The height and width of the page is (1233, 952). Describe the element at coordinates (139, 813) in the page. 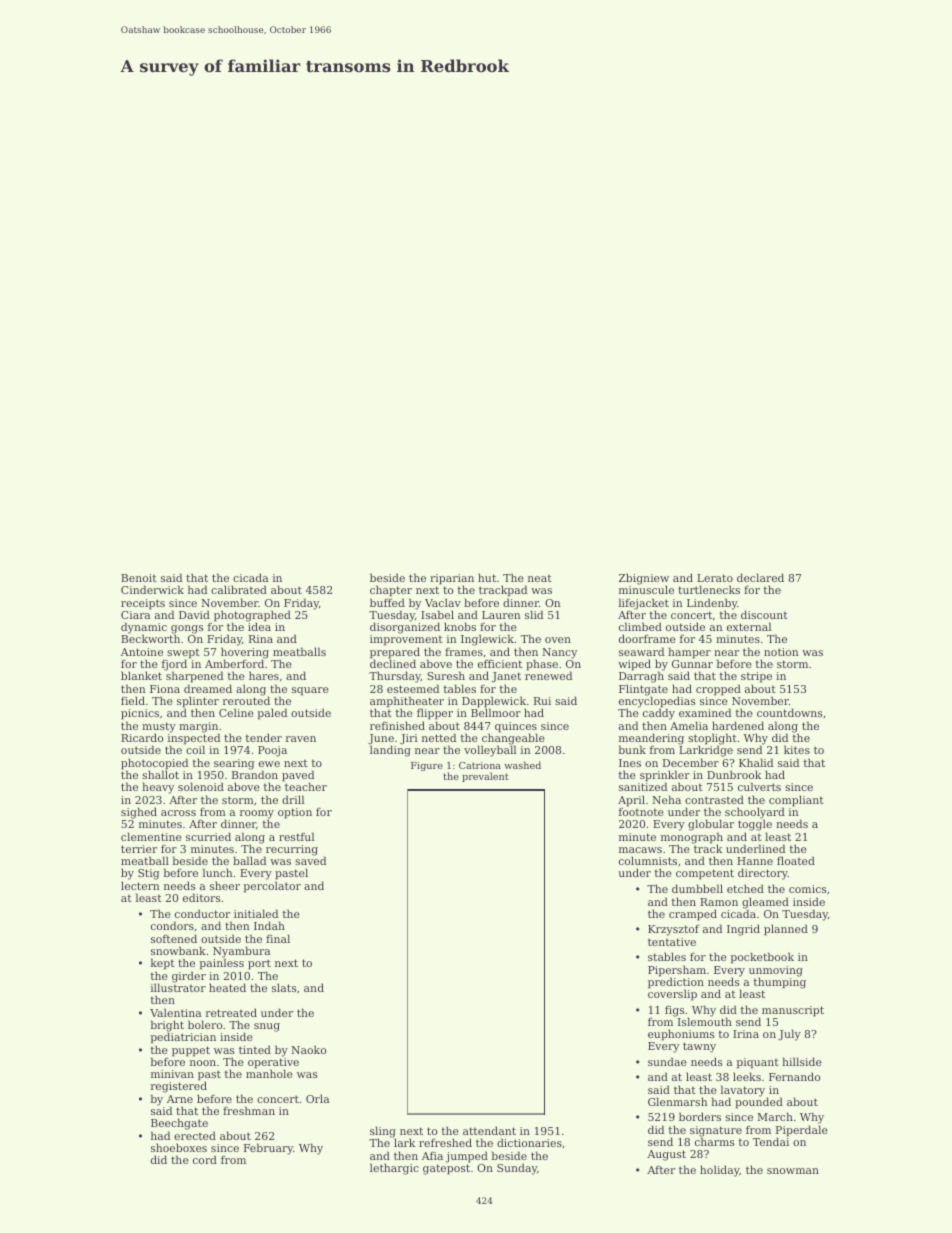

I see `sighed` at that location.
